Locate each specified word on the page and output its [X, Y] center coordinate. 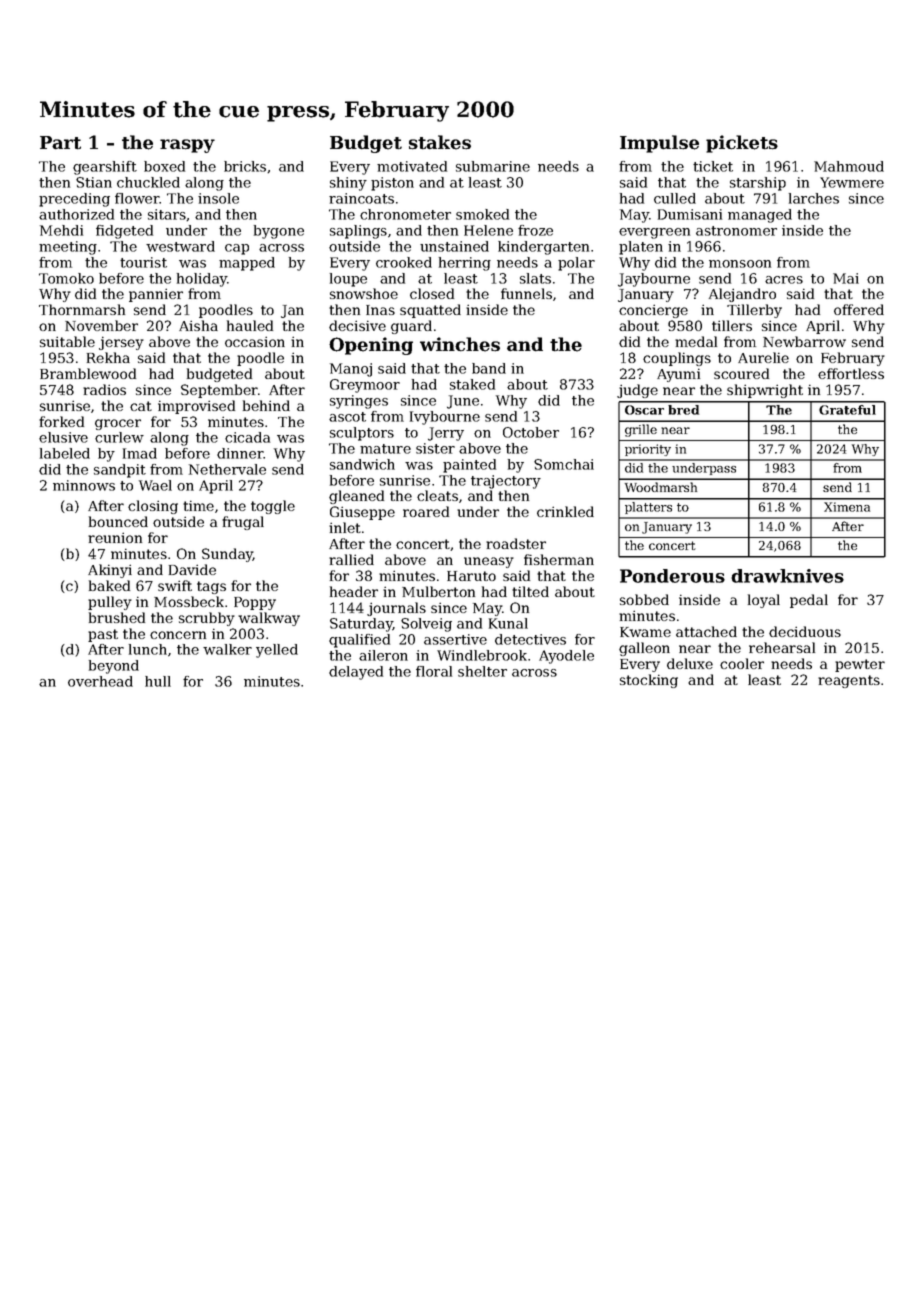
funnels [526, 293]
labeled [65, 453]
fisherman [559, 559]
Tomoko [66, 278]
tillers [732, 325]
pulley [110, 603]
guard [411, 327]
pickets [742, 144]
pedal [809, 601]
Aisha [198, 325]
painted [469, 466]
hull [158, 681]
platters [648, 508]
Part [60, 143]
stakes [440, 142]
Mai [846, 278]
